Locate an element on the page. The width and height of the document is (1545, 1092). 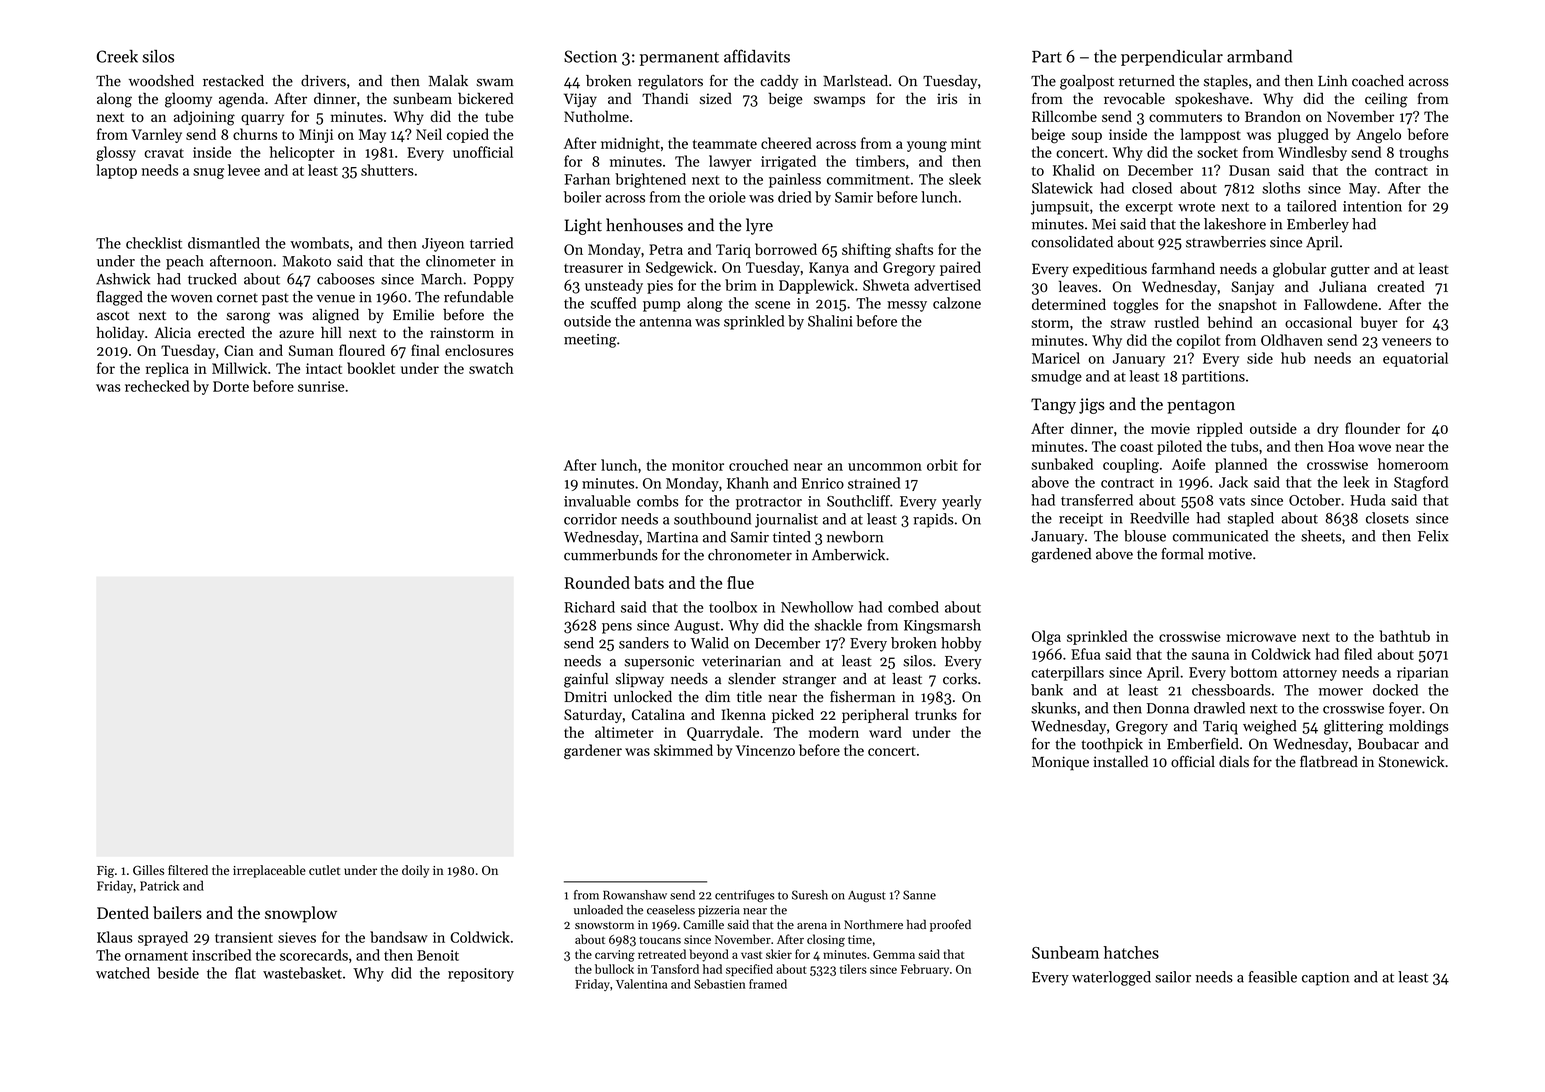
rechecked is located at coordinates (157, 386).
